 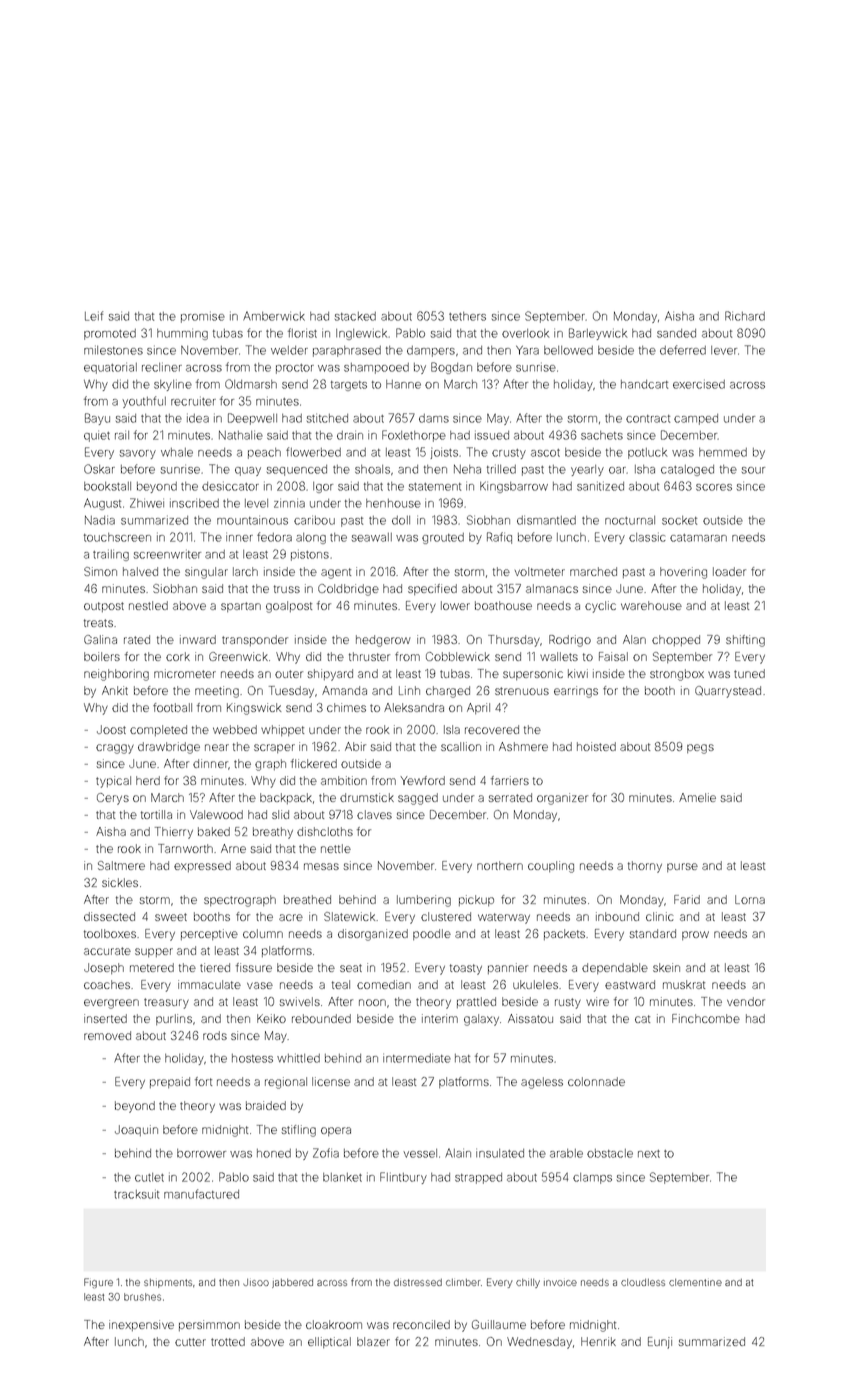 What do you see at coordinates (373, 1341) in the screenshot?
I see `blazer` at bounding box center [373, 1341].
